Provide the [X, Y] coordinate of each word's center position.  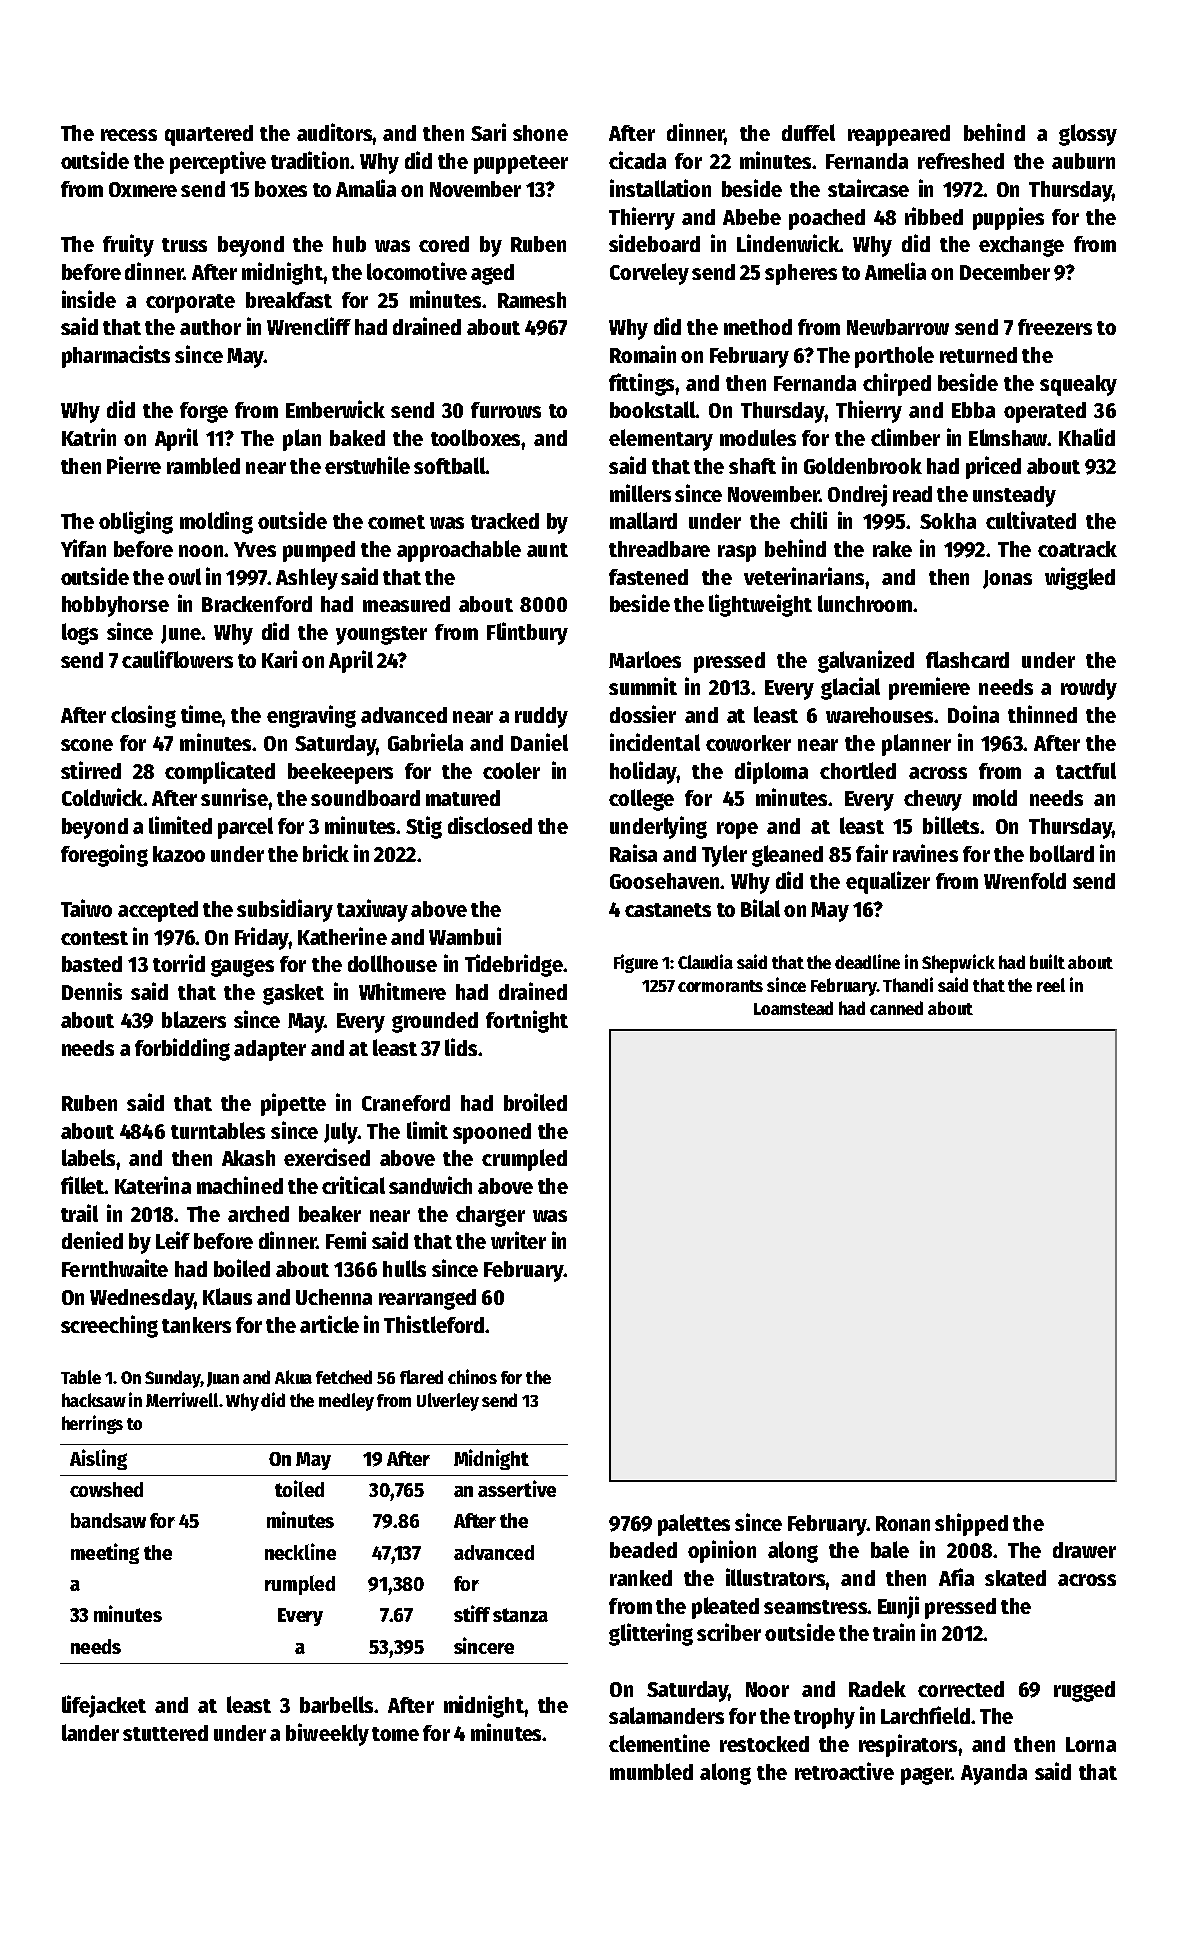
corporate [190, 303]
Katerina [153, 1185]
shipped [971, 1524]
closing [143, 716]
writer [518, 1240]
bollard [1062, 853]
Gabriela [425, 742]
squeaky [1078, 385]
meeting [105, 1553]
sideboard [654, 243]
